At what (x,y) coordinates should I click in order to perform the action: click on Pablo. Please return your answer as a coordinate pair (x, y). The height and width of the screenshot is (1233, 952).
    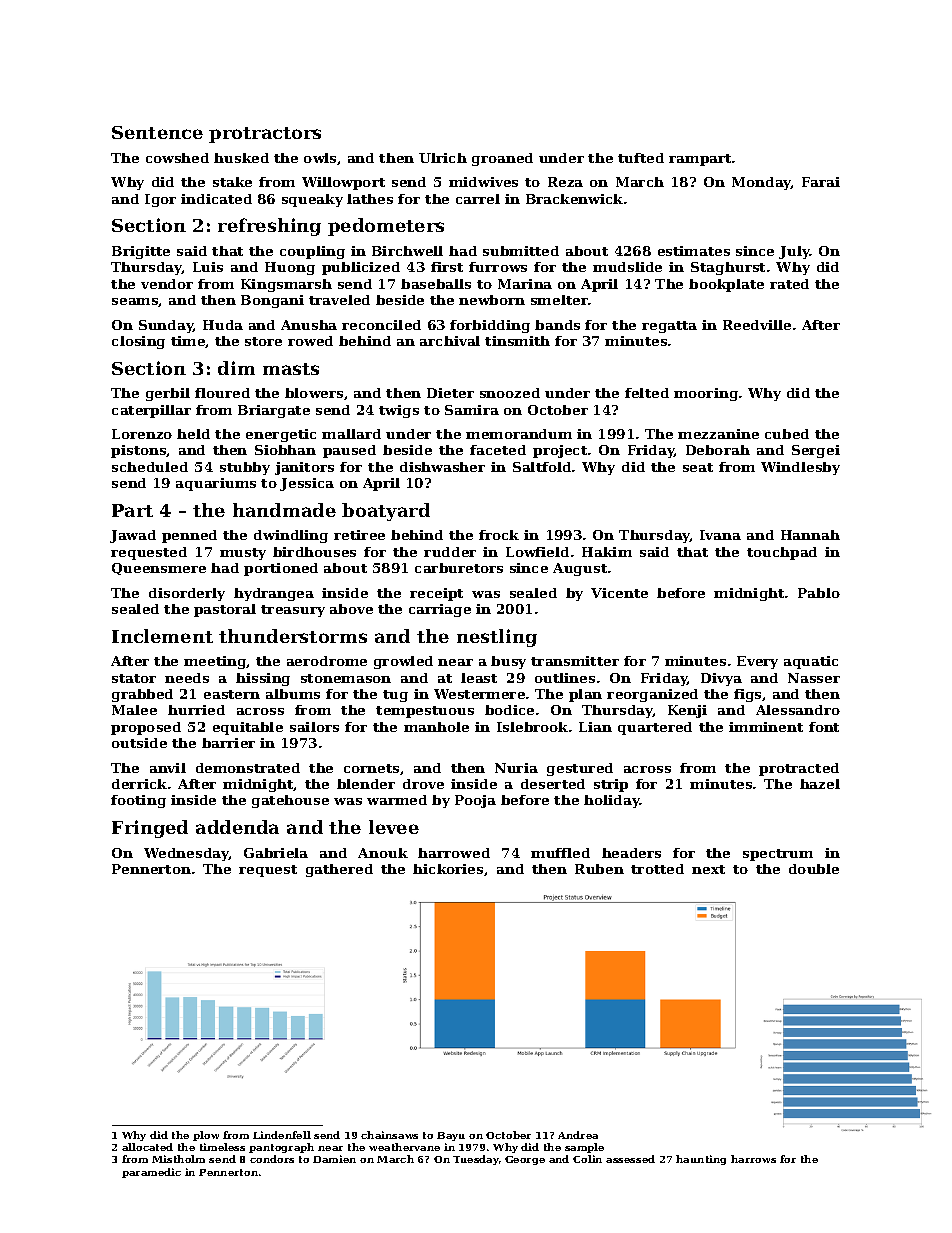
    Looking at the image, I should click on (819, 593).
